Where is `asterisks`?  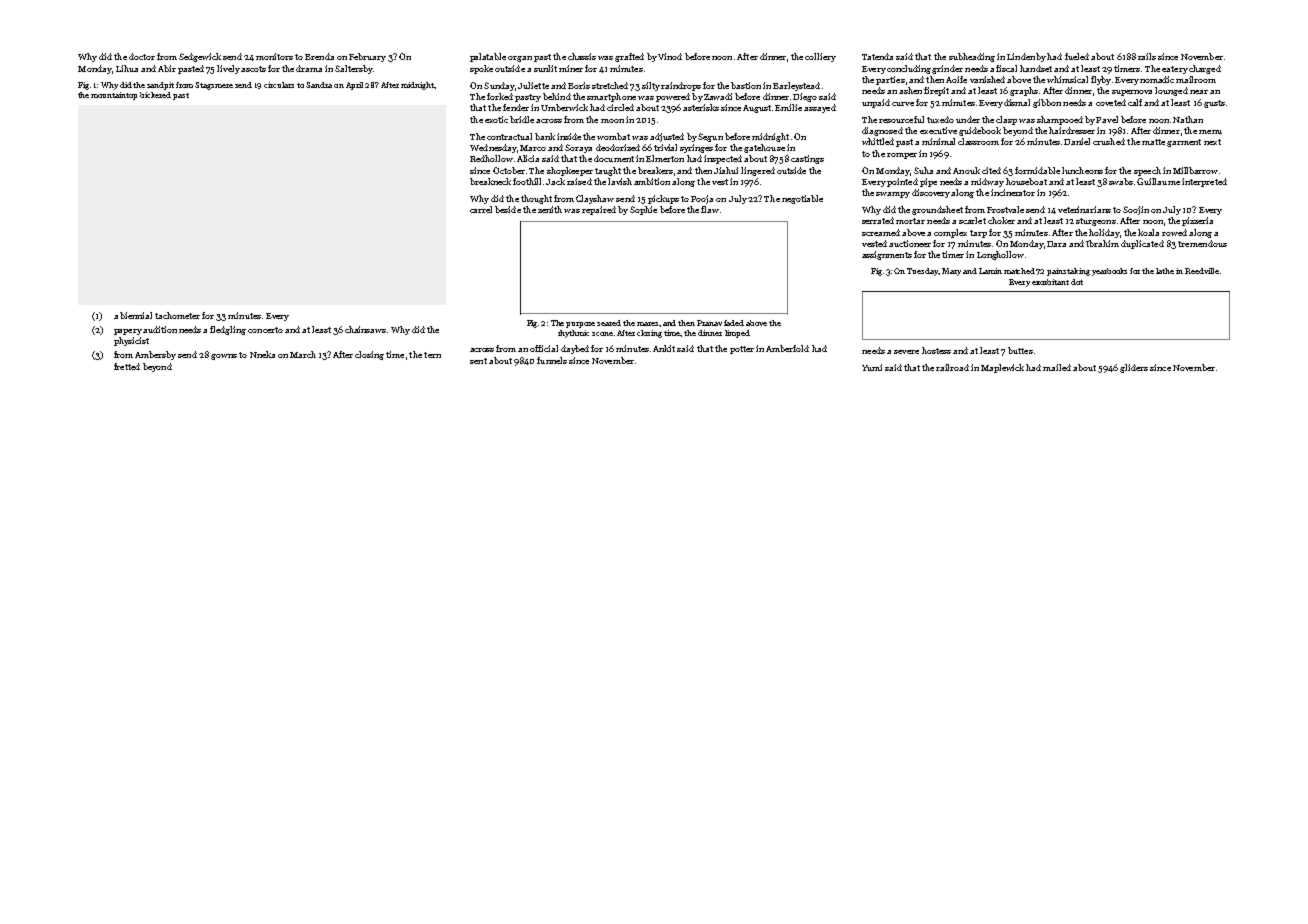
asterisks is located at coordinates (701, 107).
